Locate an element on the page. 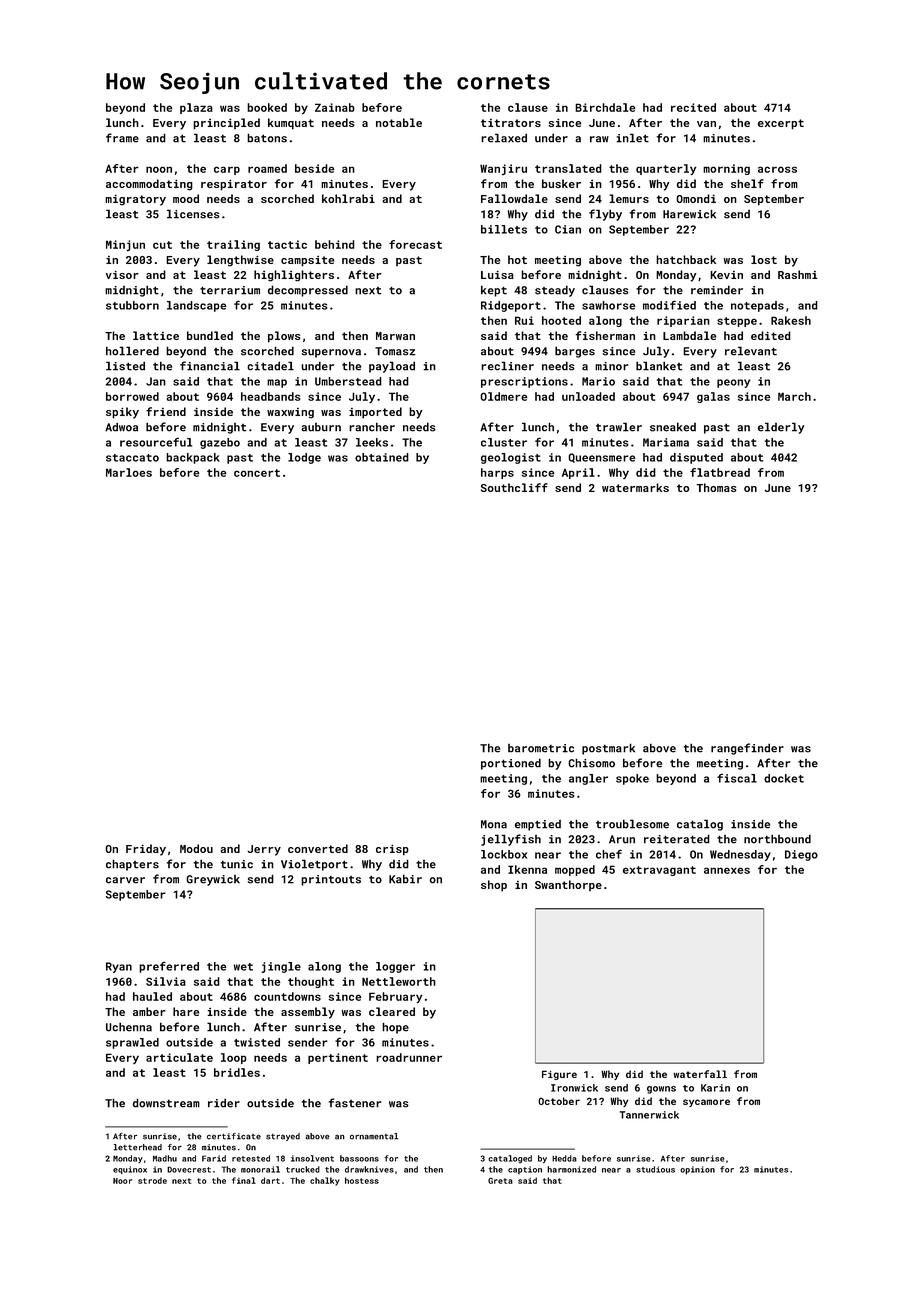 This image has height=1308, width=924. reminder is located at coordinates (717, 290).
